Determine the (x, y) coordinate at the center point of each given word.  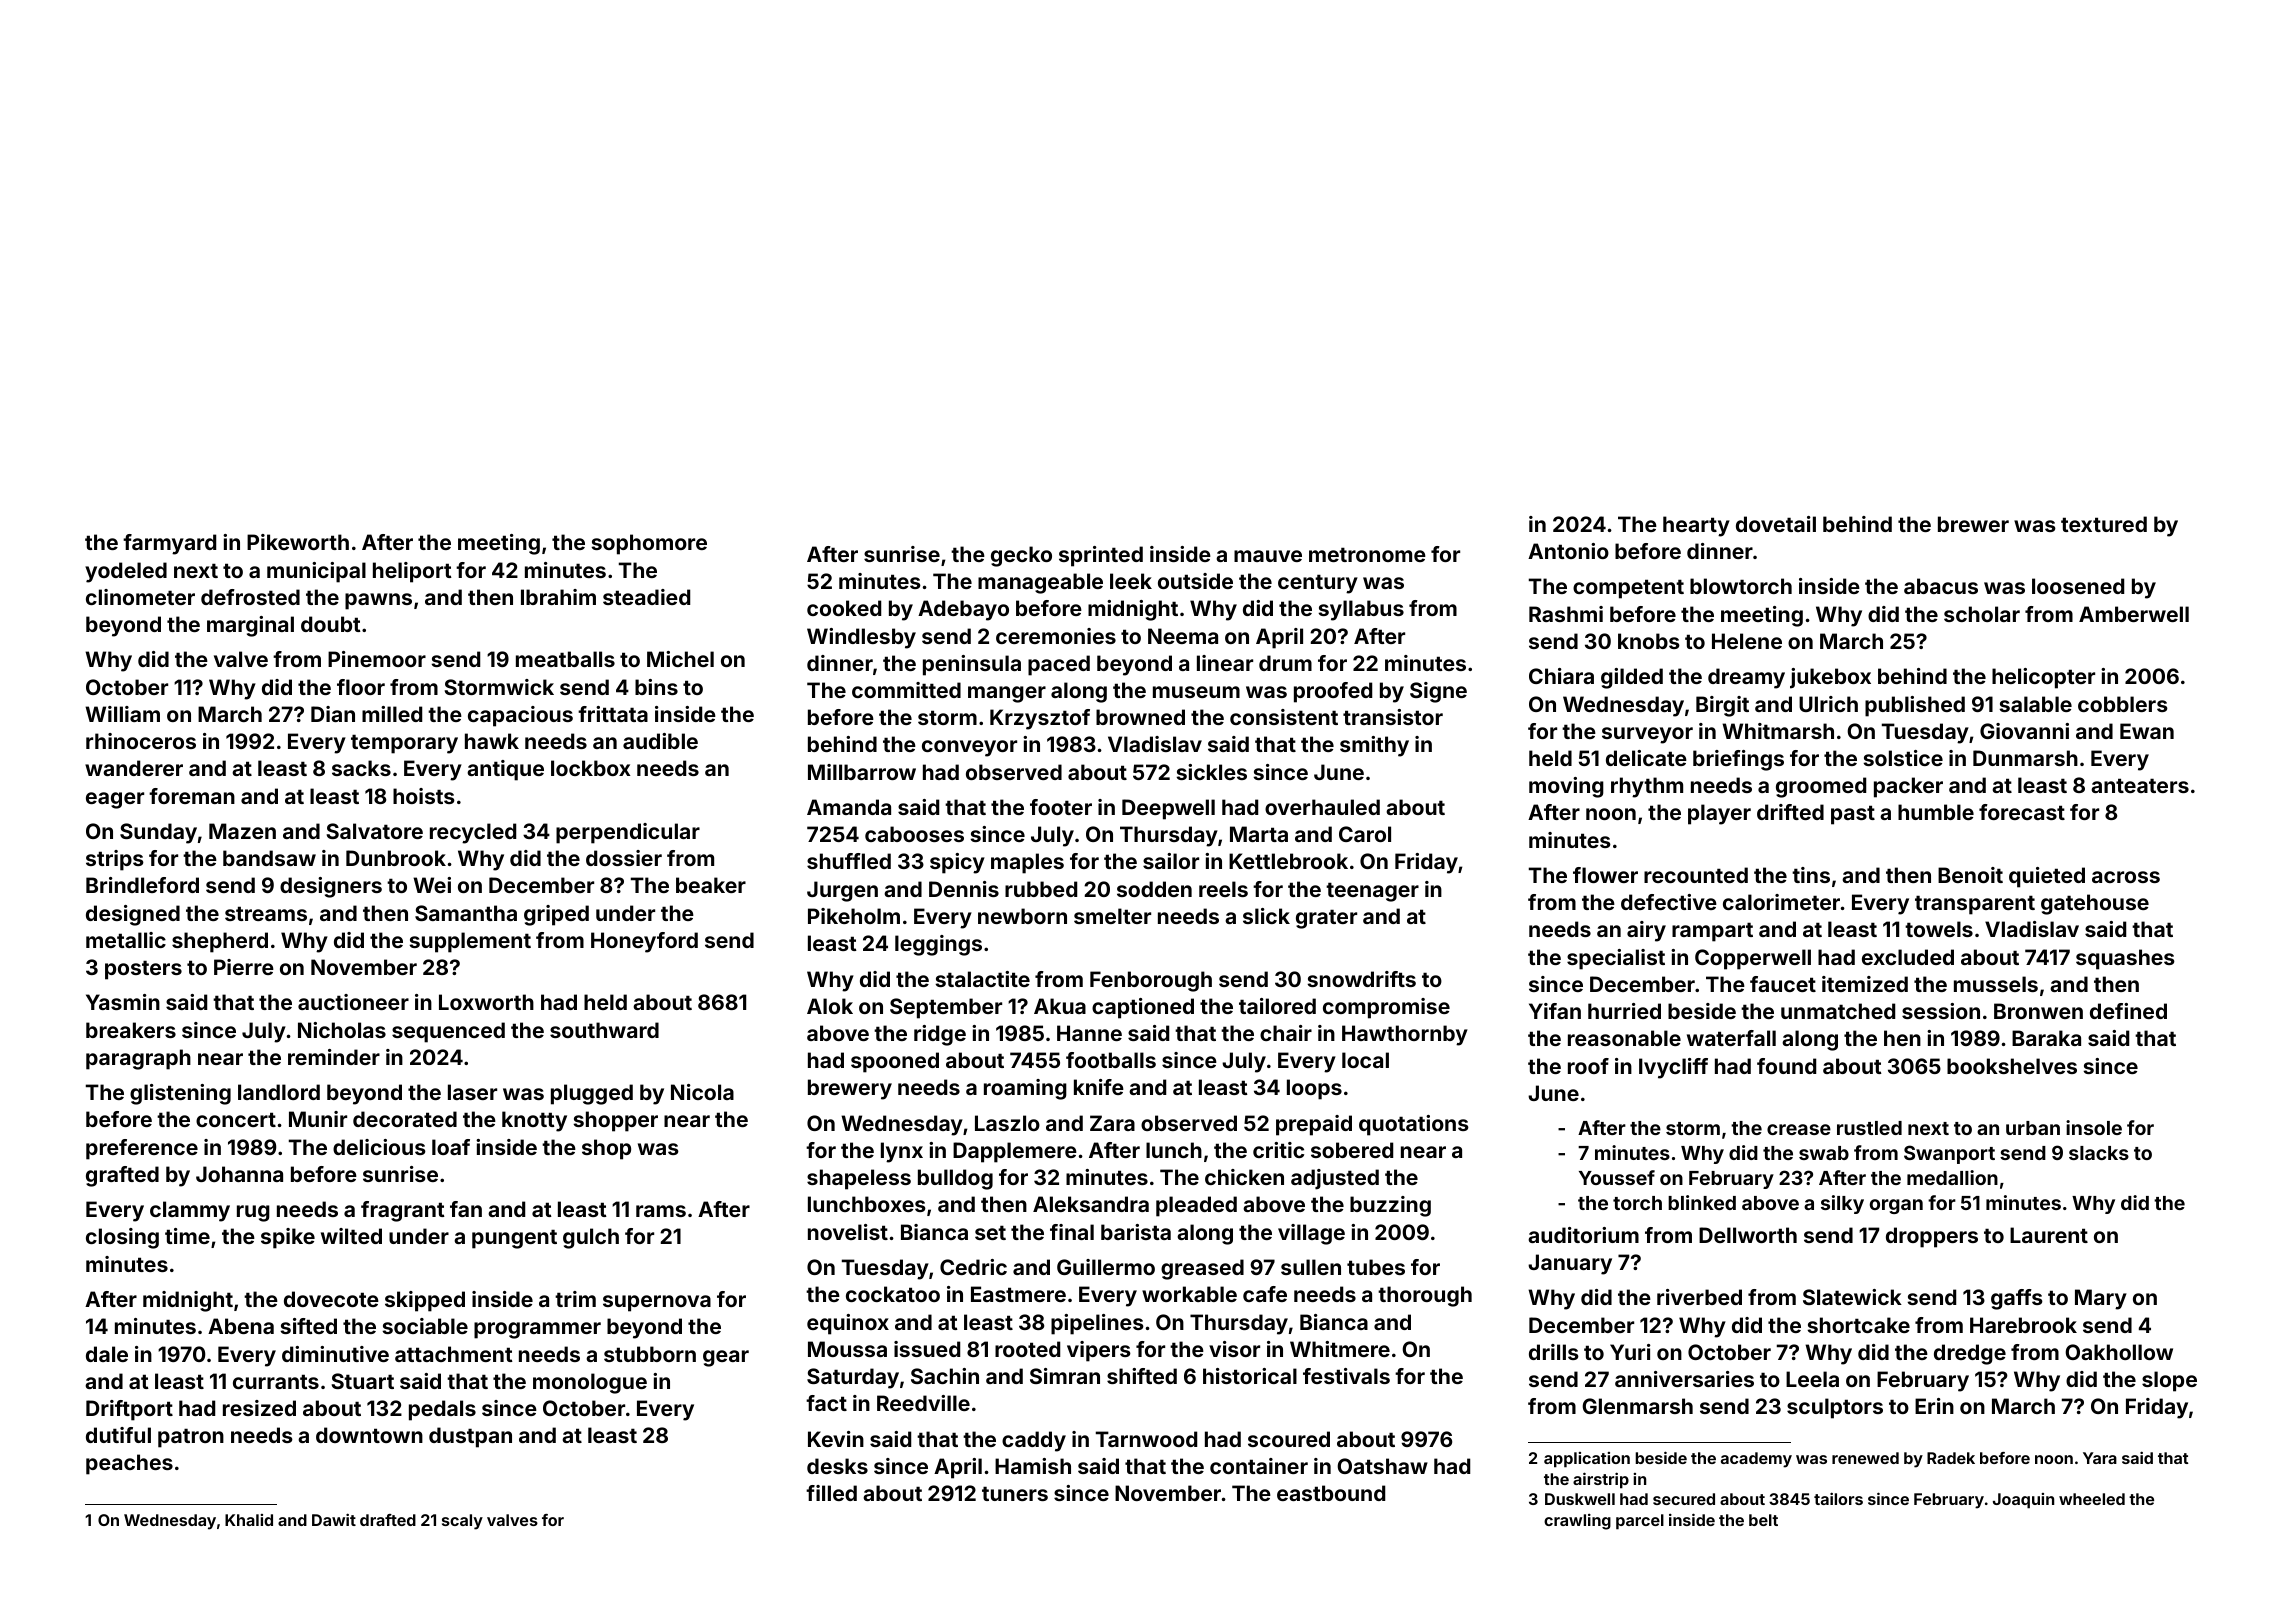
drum (1285, 663)
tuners (1015, 1493)
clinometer (140, 597)
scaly (462, 1522)
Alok (830, 1006)
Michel (680, 659)
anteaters (2140, 785)
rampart (1712, 932)
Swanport (1949, 1154)
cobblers (2123, 704)
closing (122, 1238)
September (946, 1008)
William (122, 714)
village (1311, 1234)
